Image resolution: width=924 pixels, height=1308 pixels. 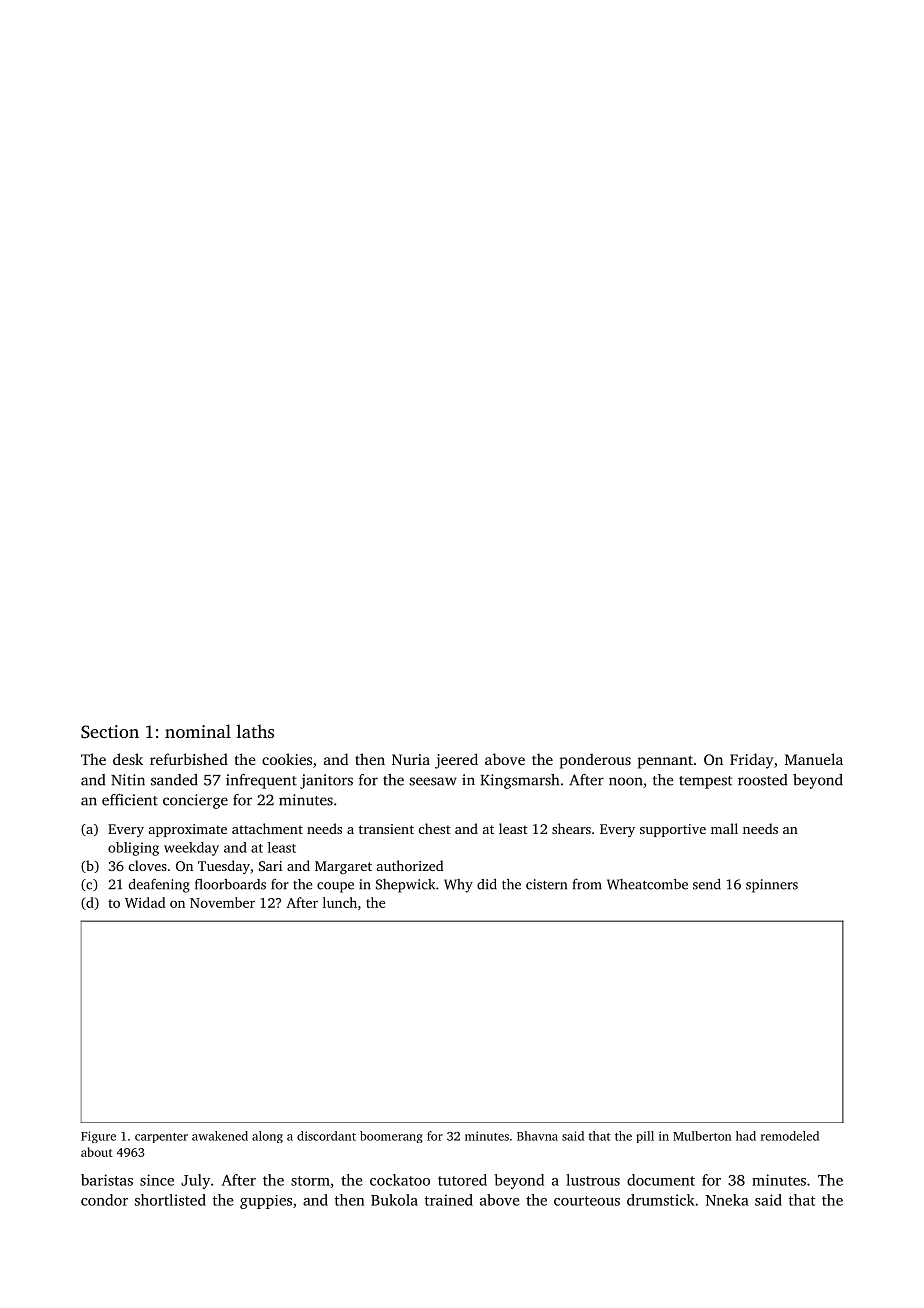 I want to click on Friday, so click(x=752, y=761).
